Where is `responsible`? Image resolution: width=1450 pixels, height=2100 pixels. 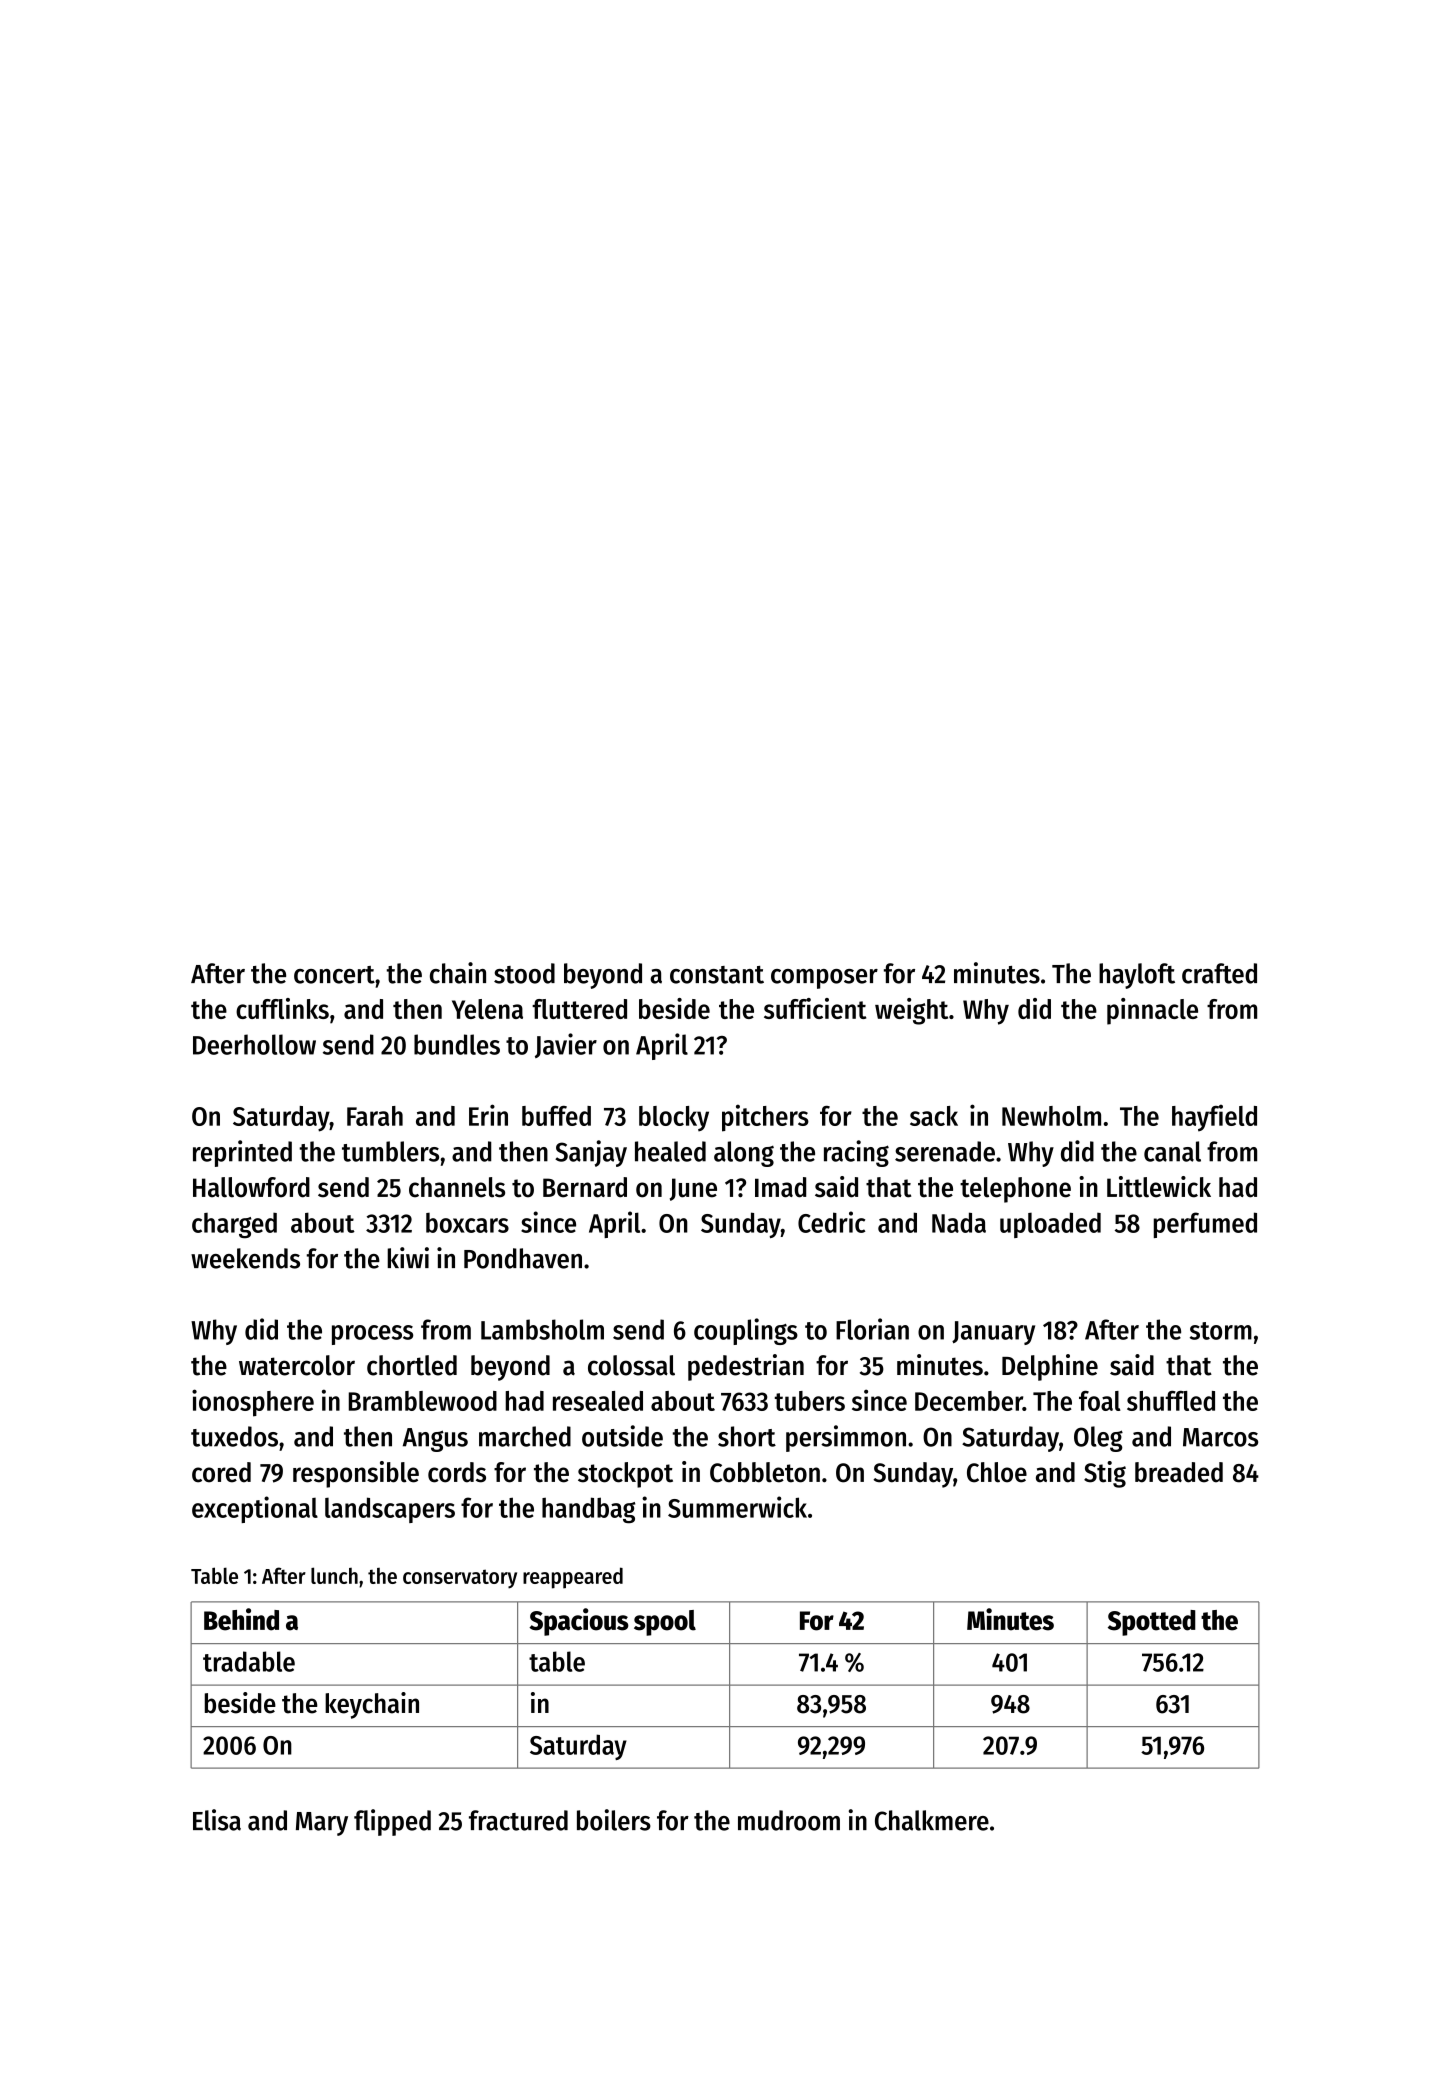
responsible is located at coordinates (356, 1474).
